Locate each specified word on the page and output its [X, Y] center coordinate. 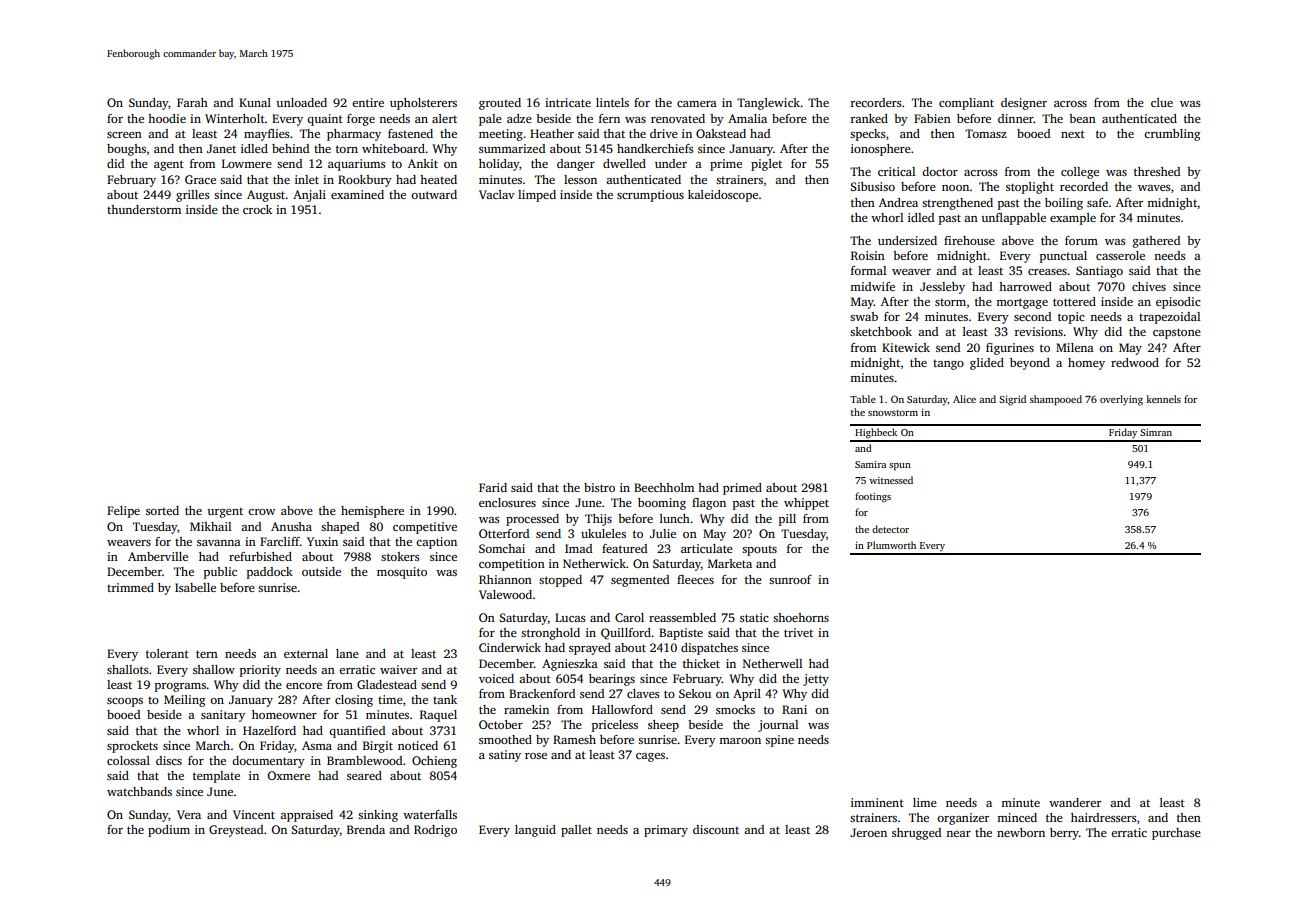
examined [357, 194]
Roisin [868, 255]
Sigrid [1012, 400]
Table [863, 399]
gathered [1156, 242]
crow [261, 512]
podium [169, 831]
